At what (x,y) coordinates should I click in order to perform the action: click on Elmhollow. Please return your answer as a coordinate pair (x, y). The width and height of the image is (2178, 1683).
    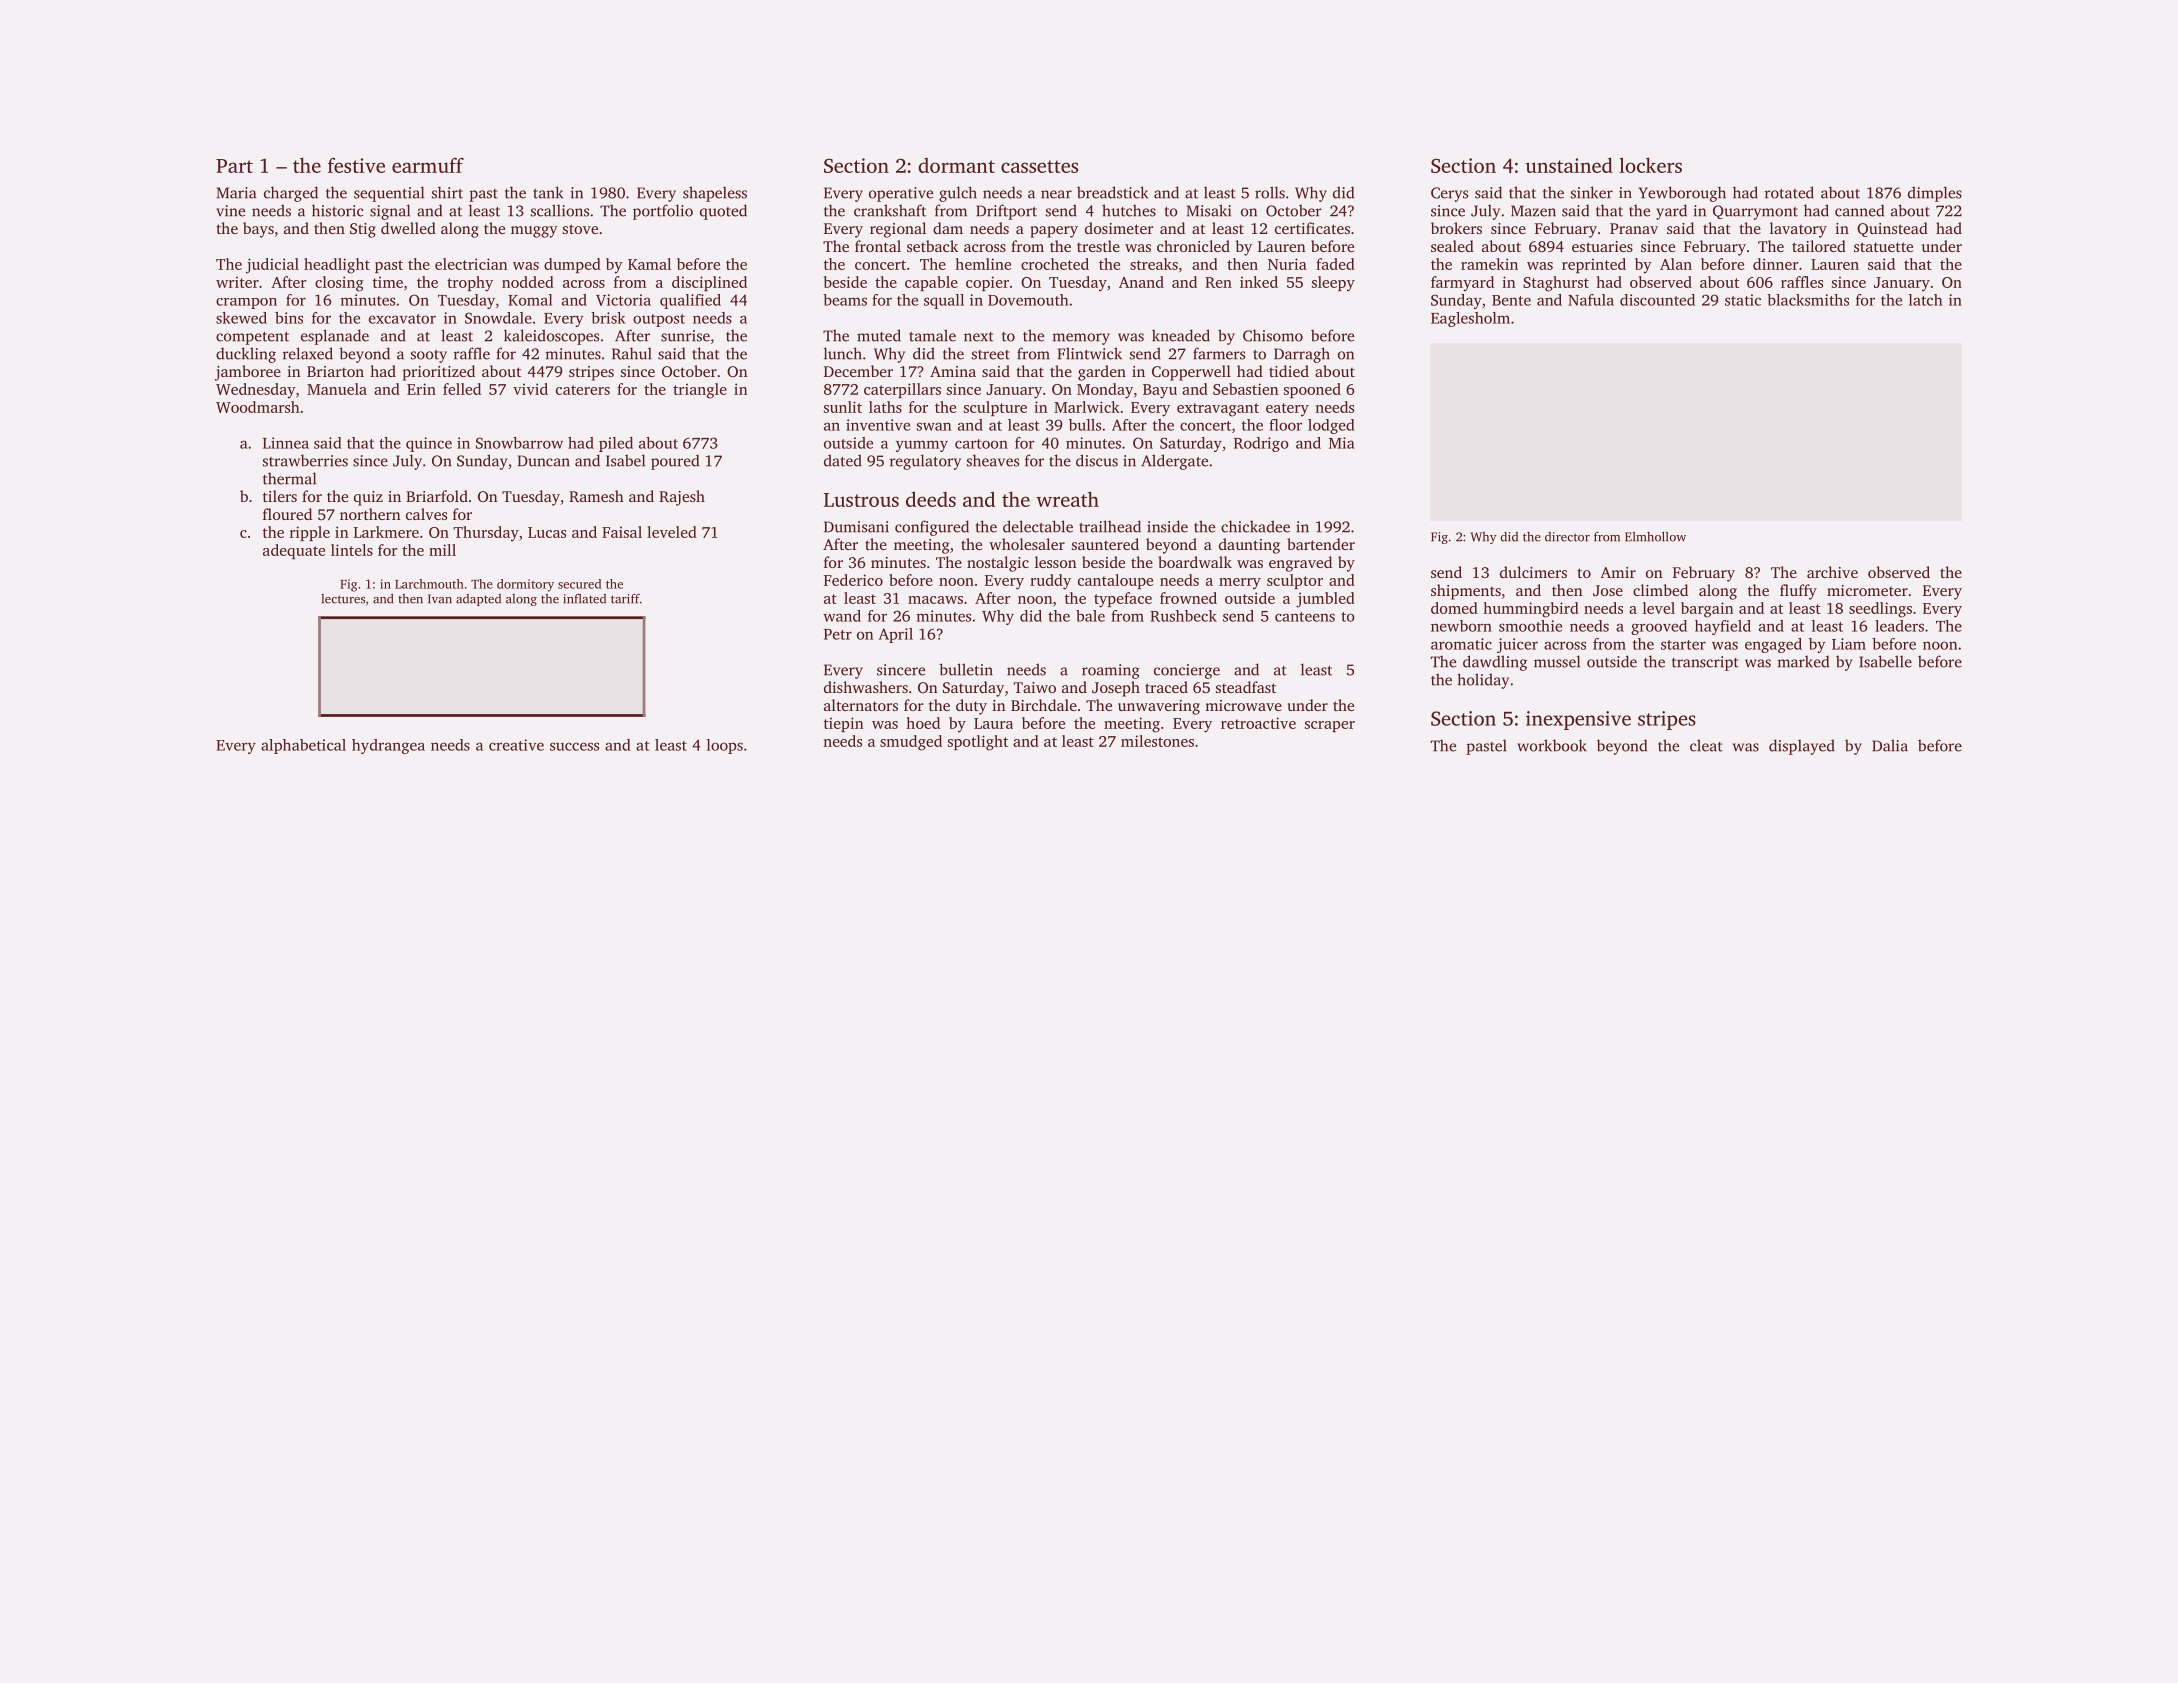
    Looking at the image, I should click on (1655, 536).
